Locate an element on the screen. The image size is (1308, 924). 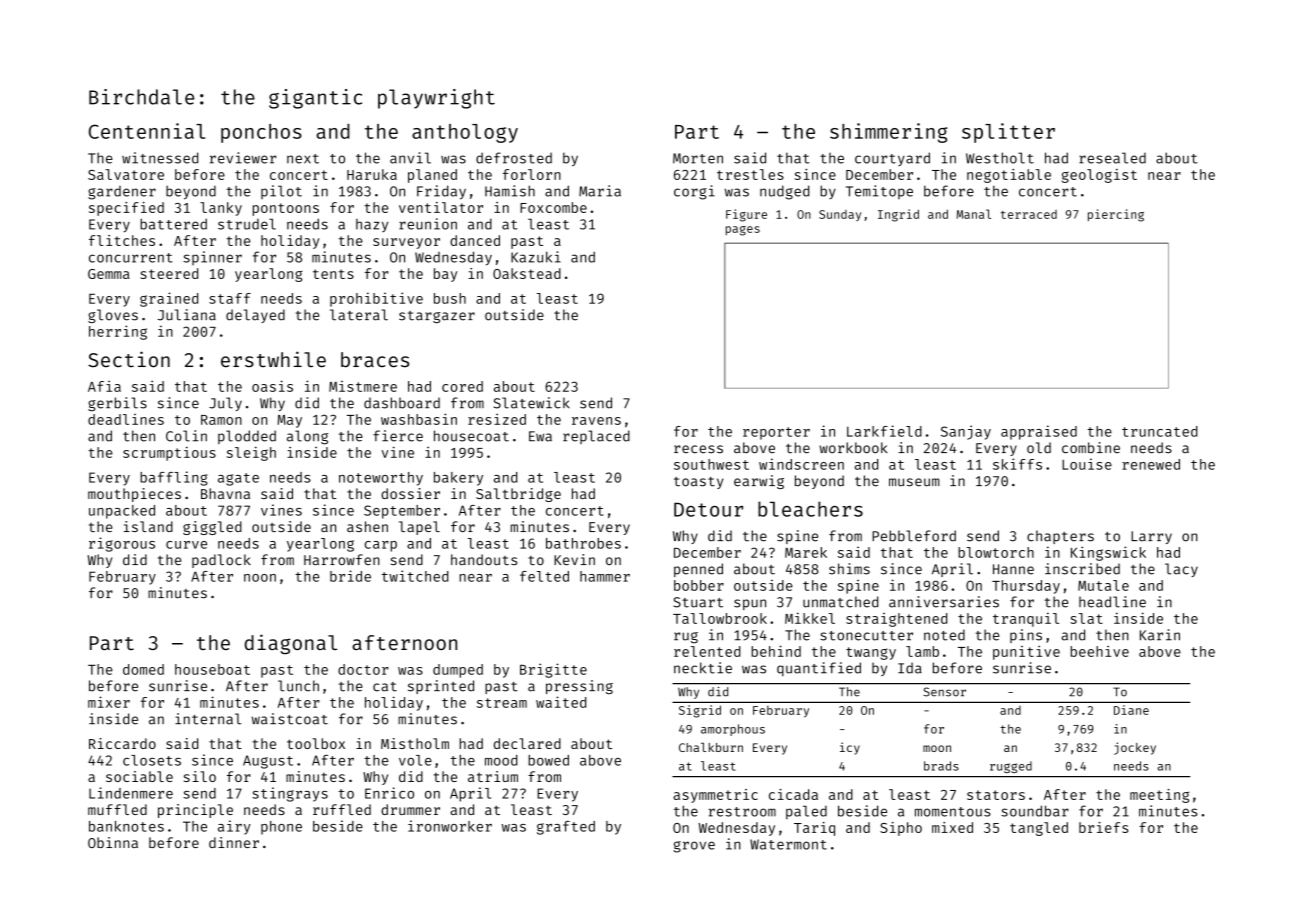
ironworker is located at coordinates (450, 826).
